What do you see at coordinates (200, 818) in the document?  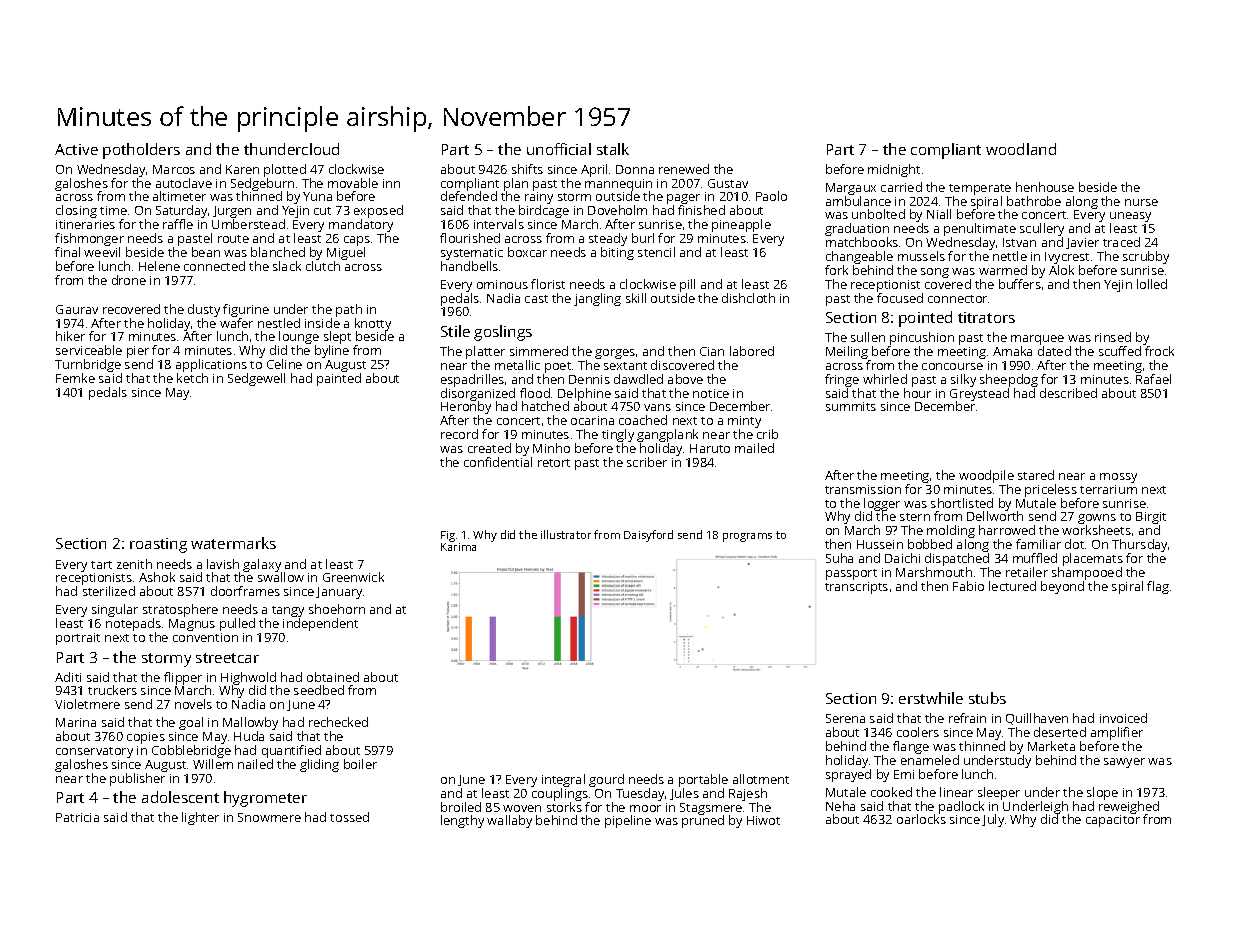 I see `lighter` at bounding box center [200, 818].
